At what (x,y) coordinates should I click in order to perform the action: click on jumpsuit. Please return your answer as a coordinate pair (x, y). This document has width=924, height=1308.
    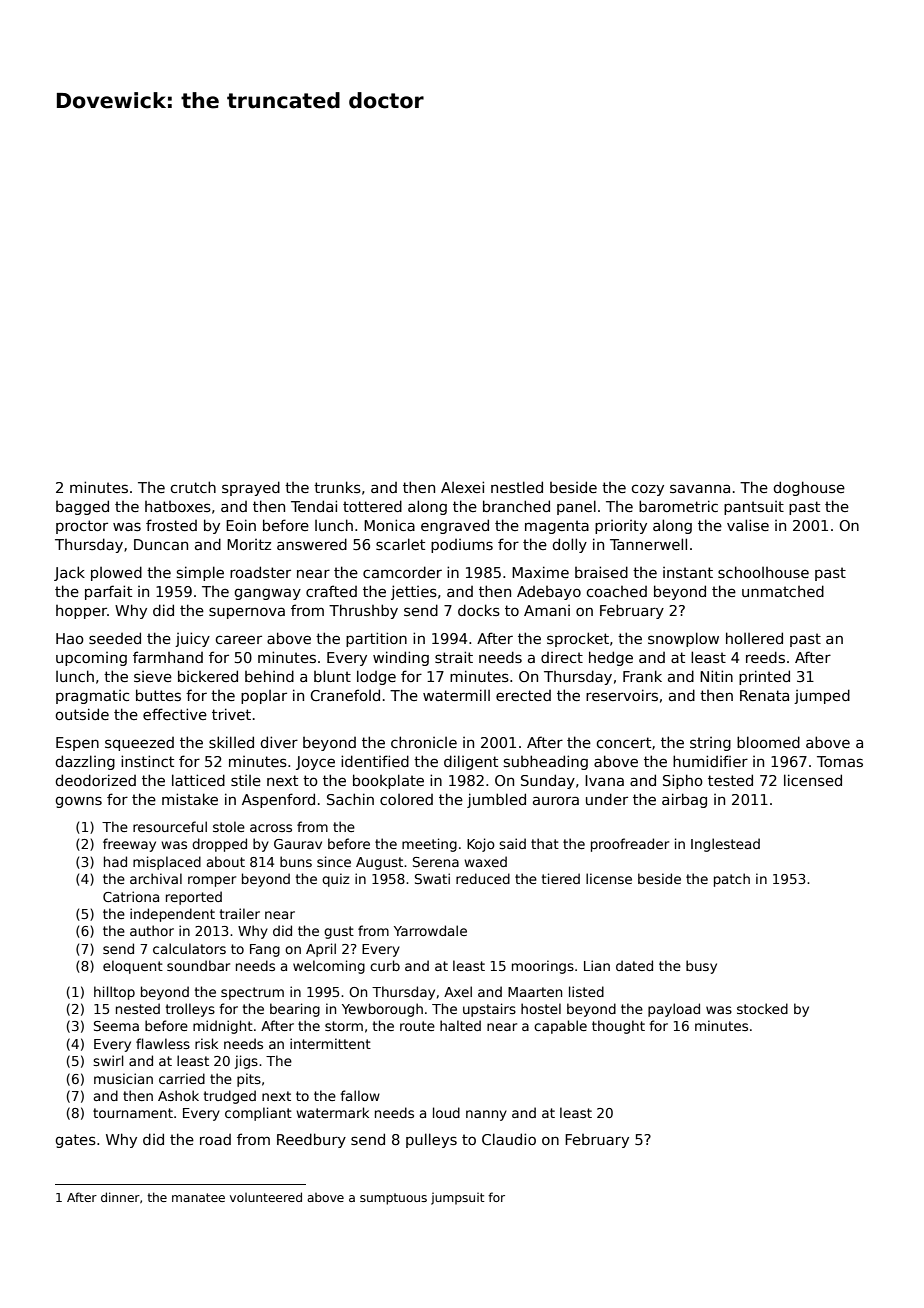
    Looking at the image, I should click on (457, 1199).
